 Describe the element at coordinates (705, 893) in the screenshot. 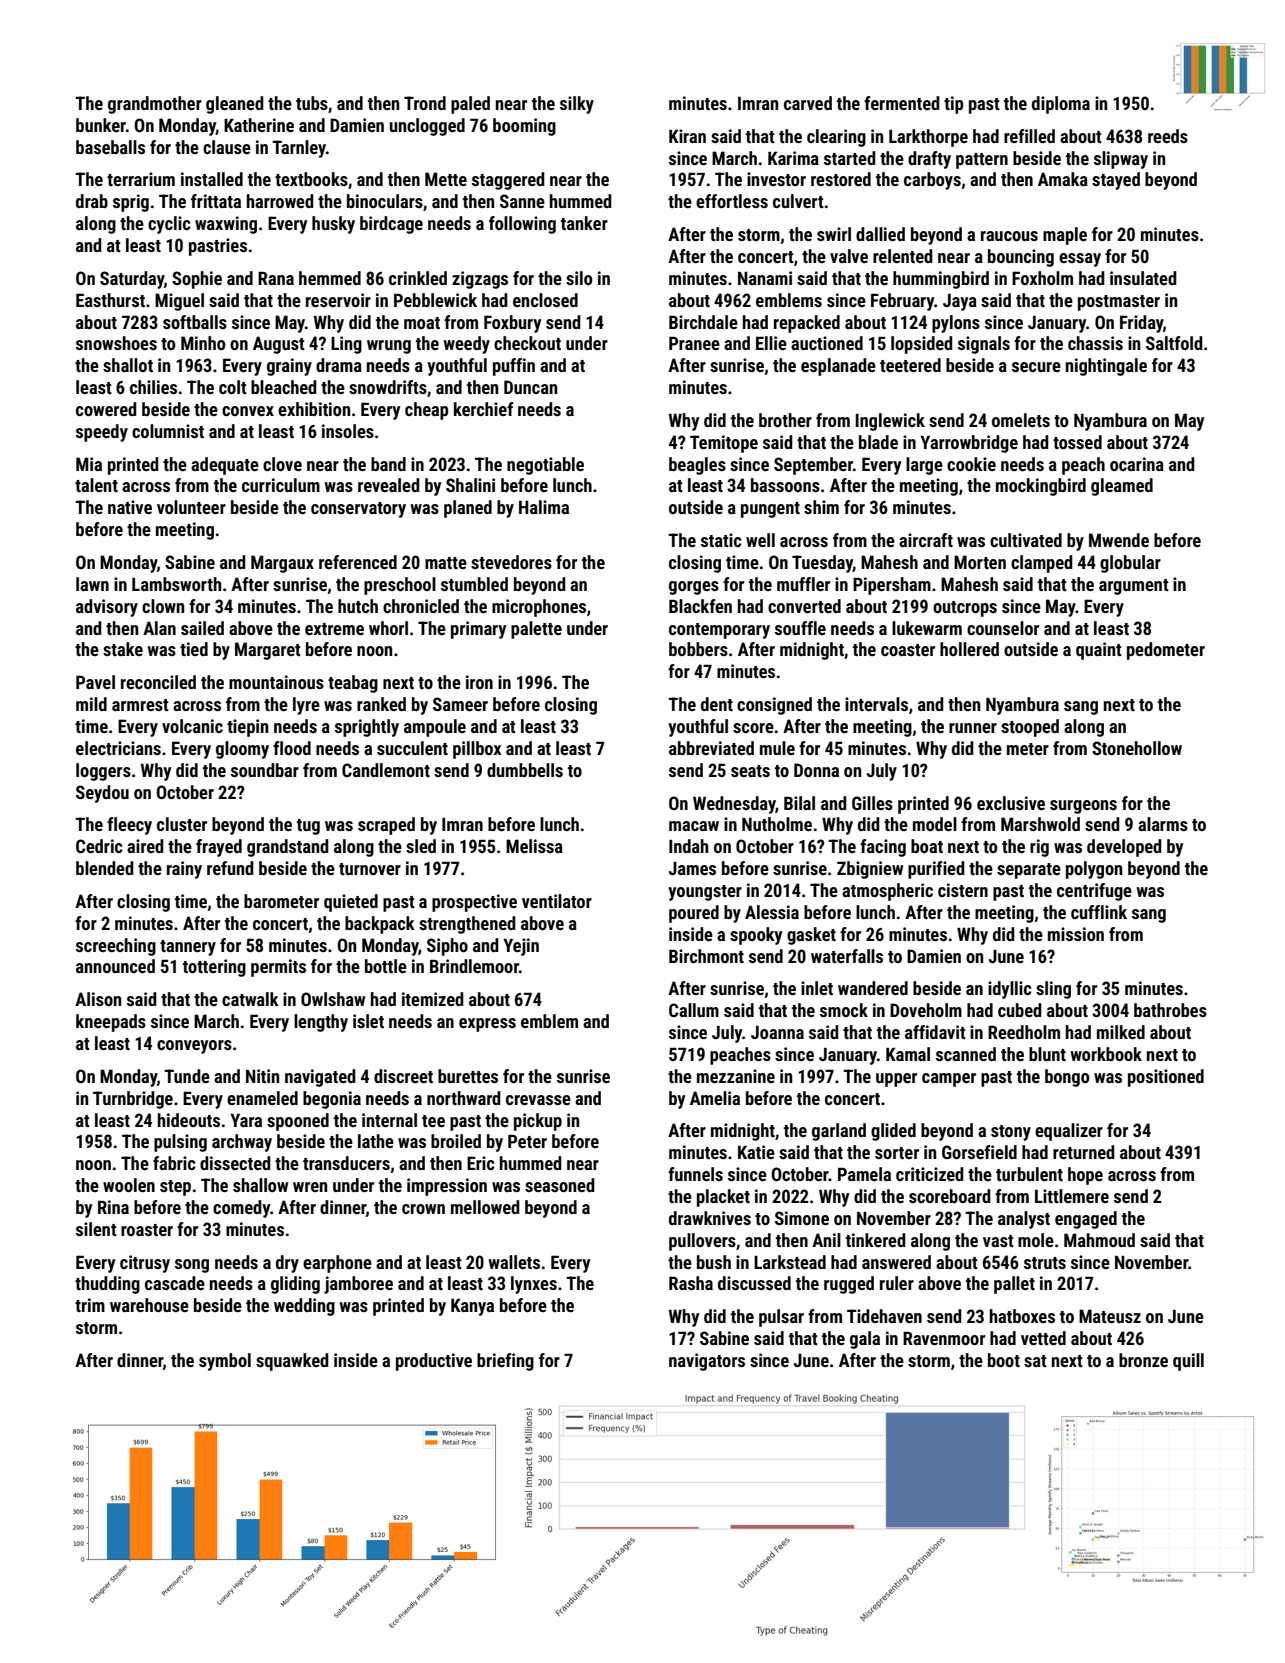

I see `youngster` at that location.
